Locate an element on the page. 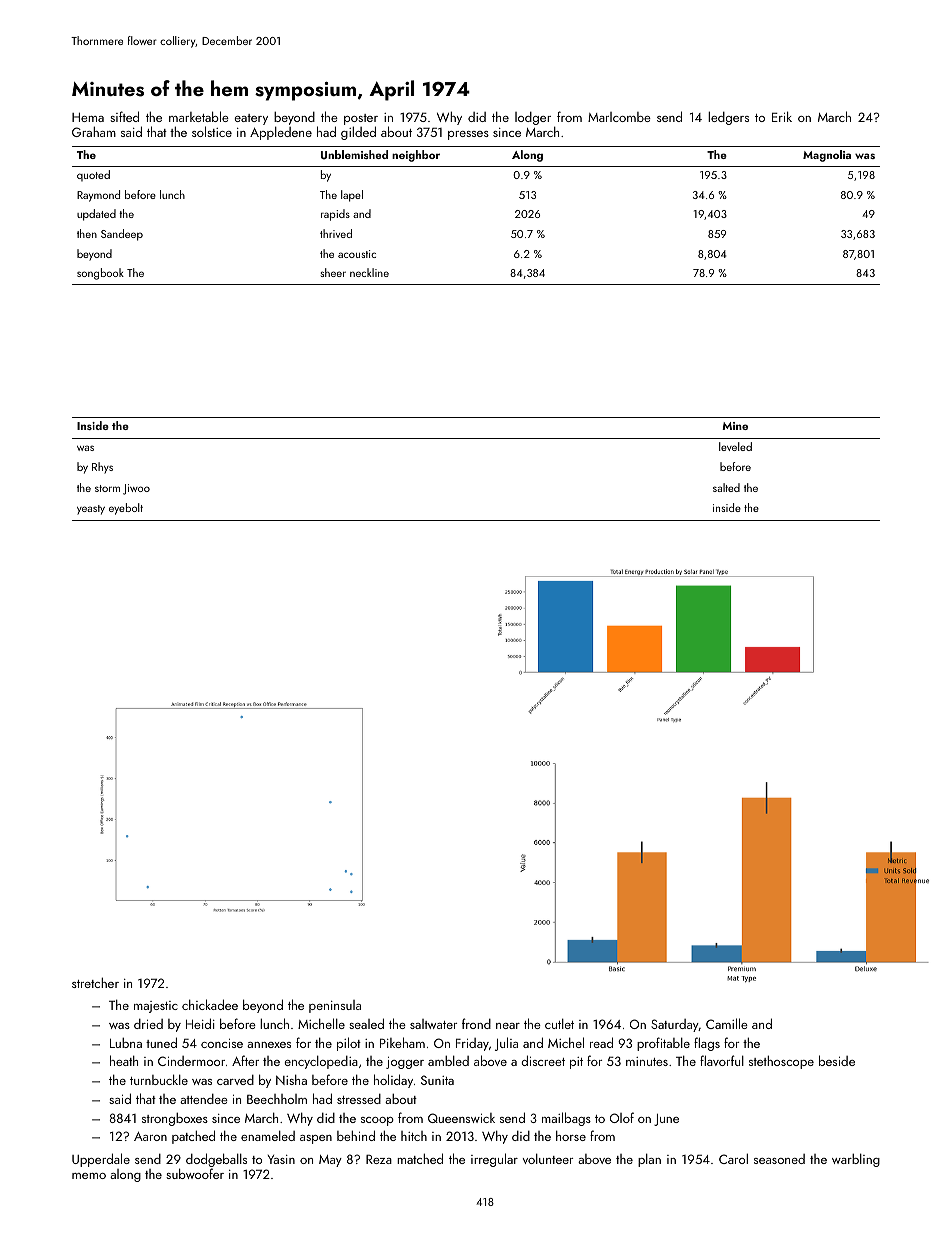 Image resolution: width=952 pixels, height=1233 pixels. salted is located at coordinates (726, 487).
